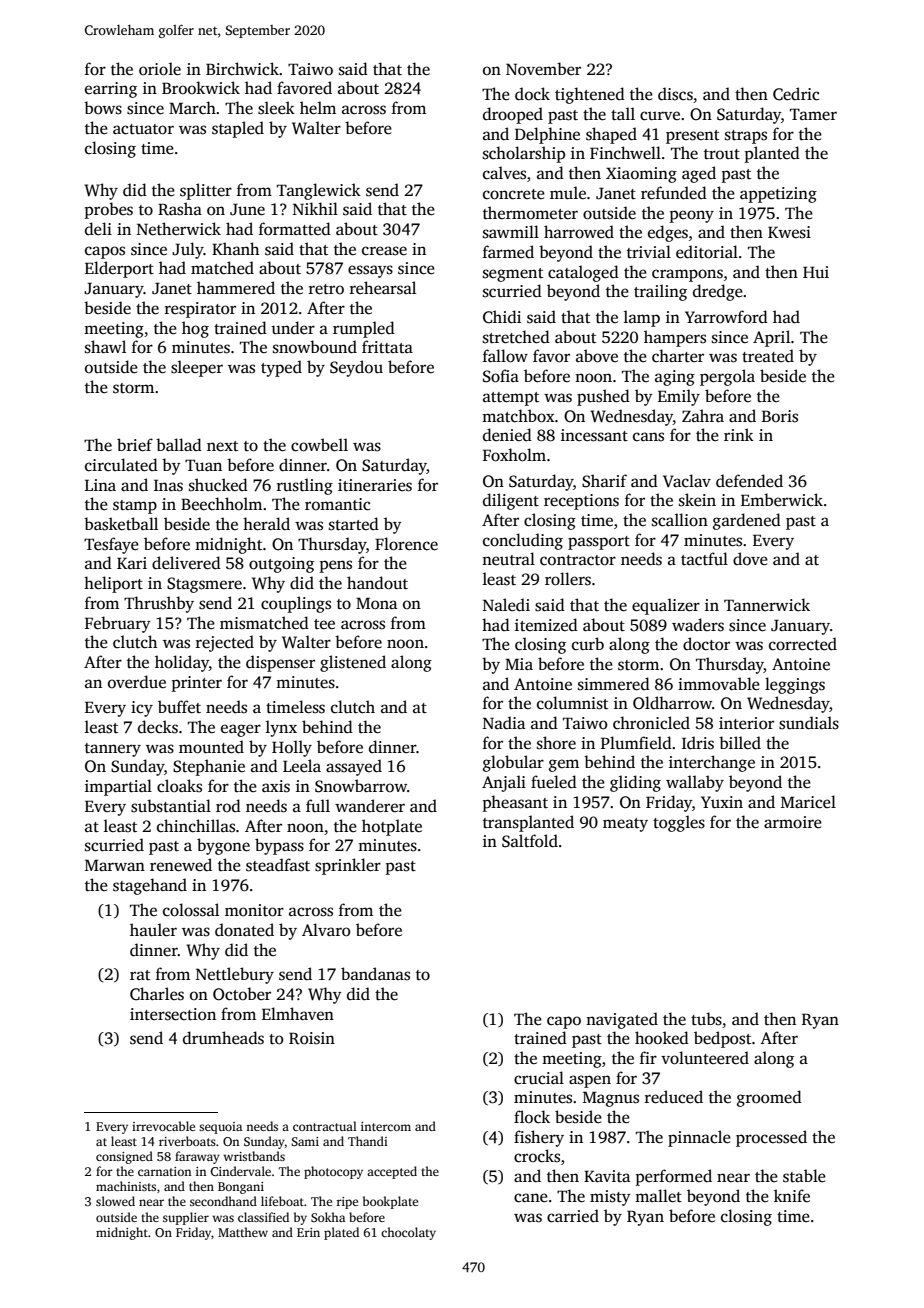 The height and width of the screenshot is (1308, 924). What do you see at coordinates (511, 232) in the screenshot?
I see `sawmill` at bounding box center [511, 232].
